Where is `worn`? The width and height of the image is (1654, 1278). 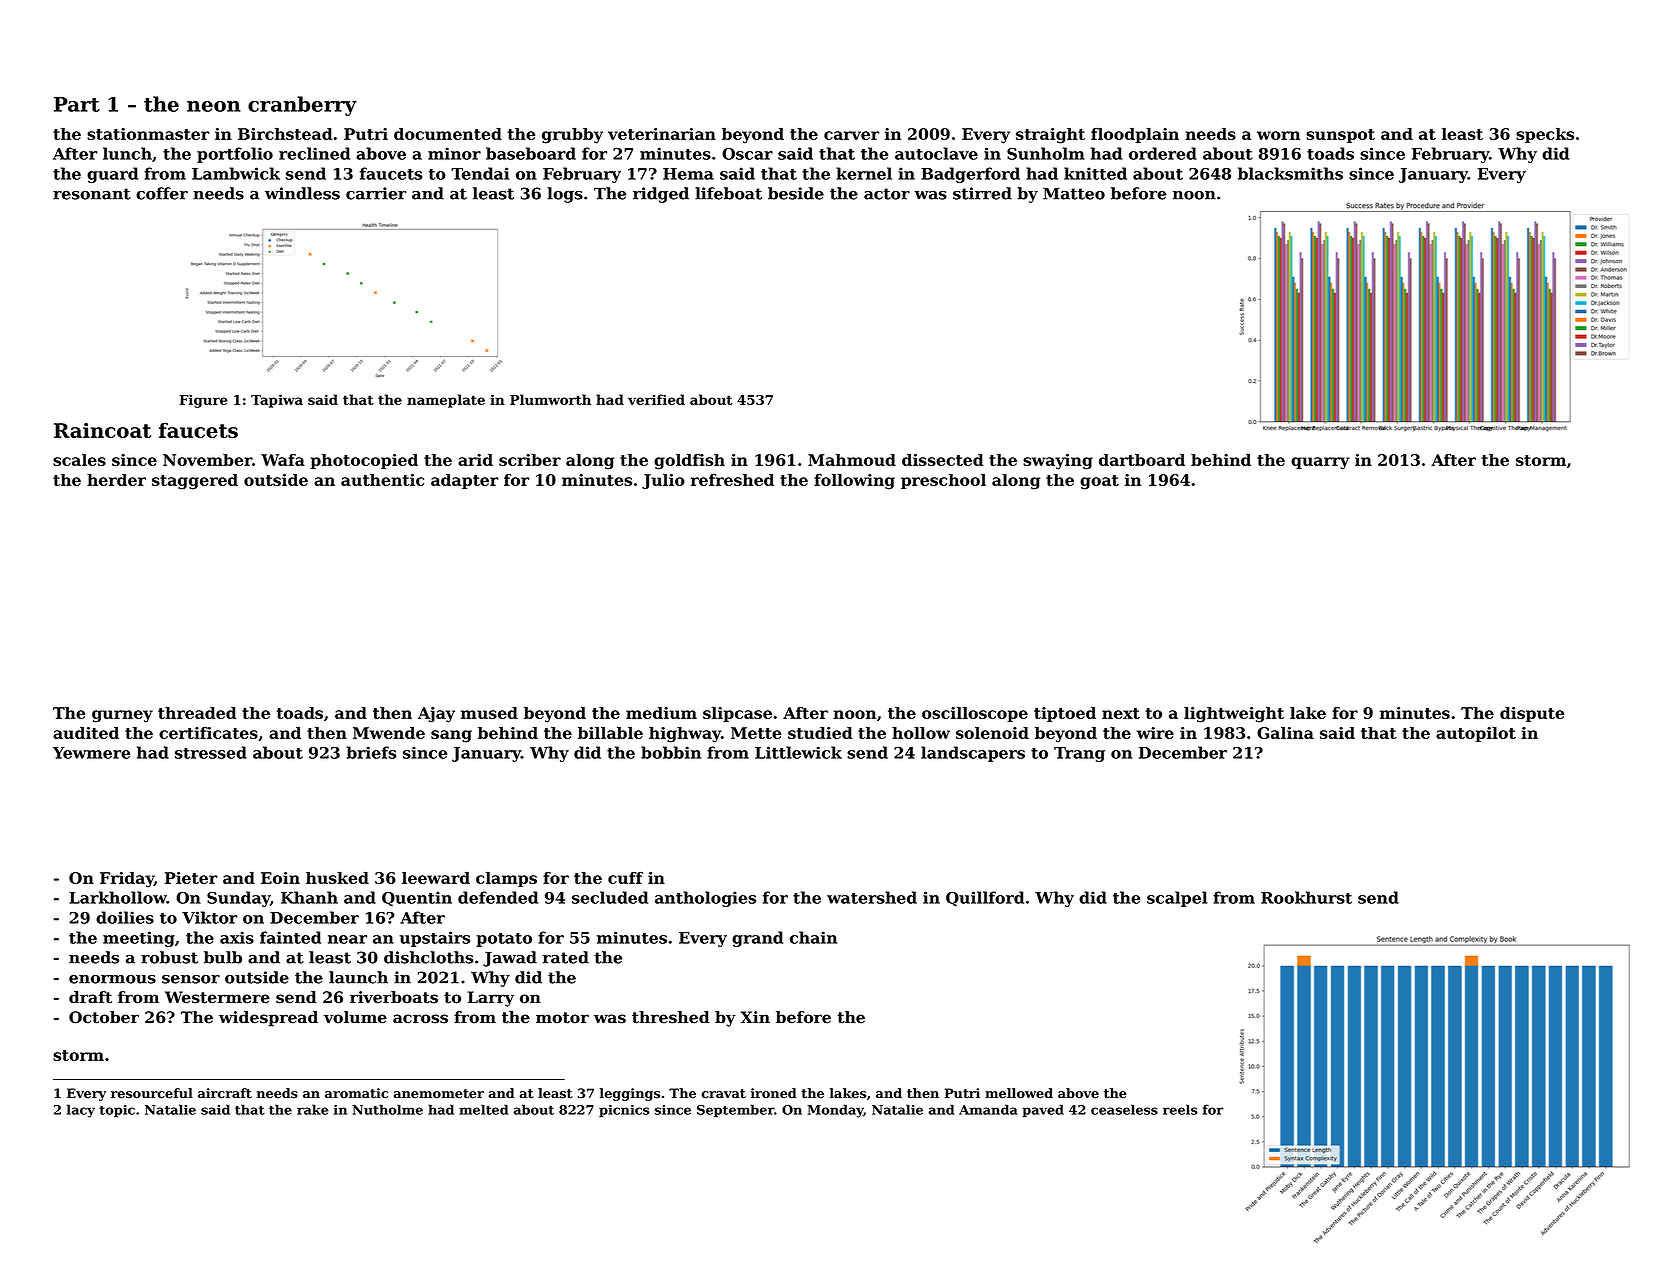 worn is located at coordinates (1278, 135).
